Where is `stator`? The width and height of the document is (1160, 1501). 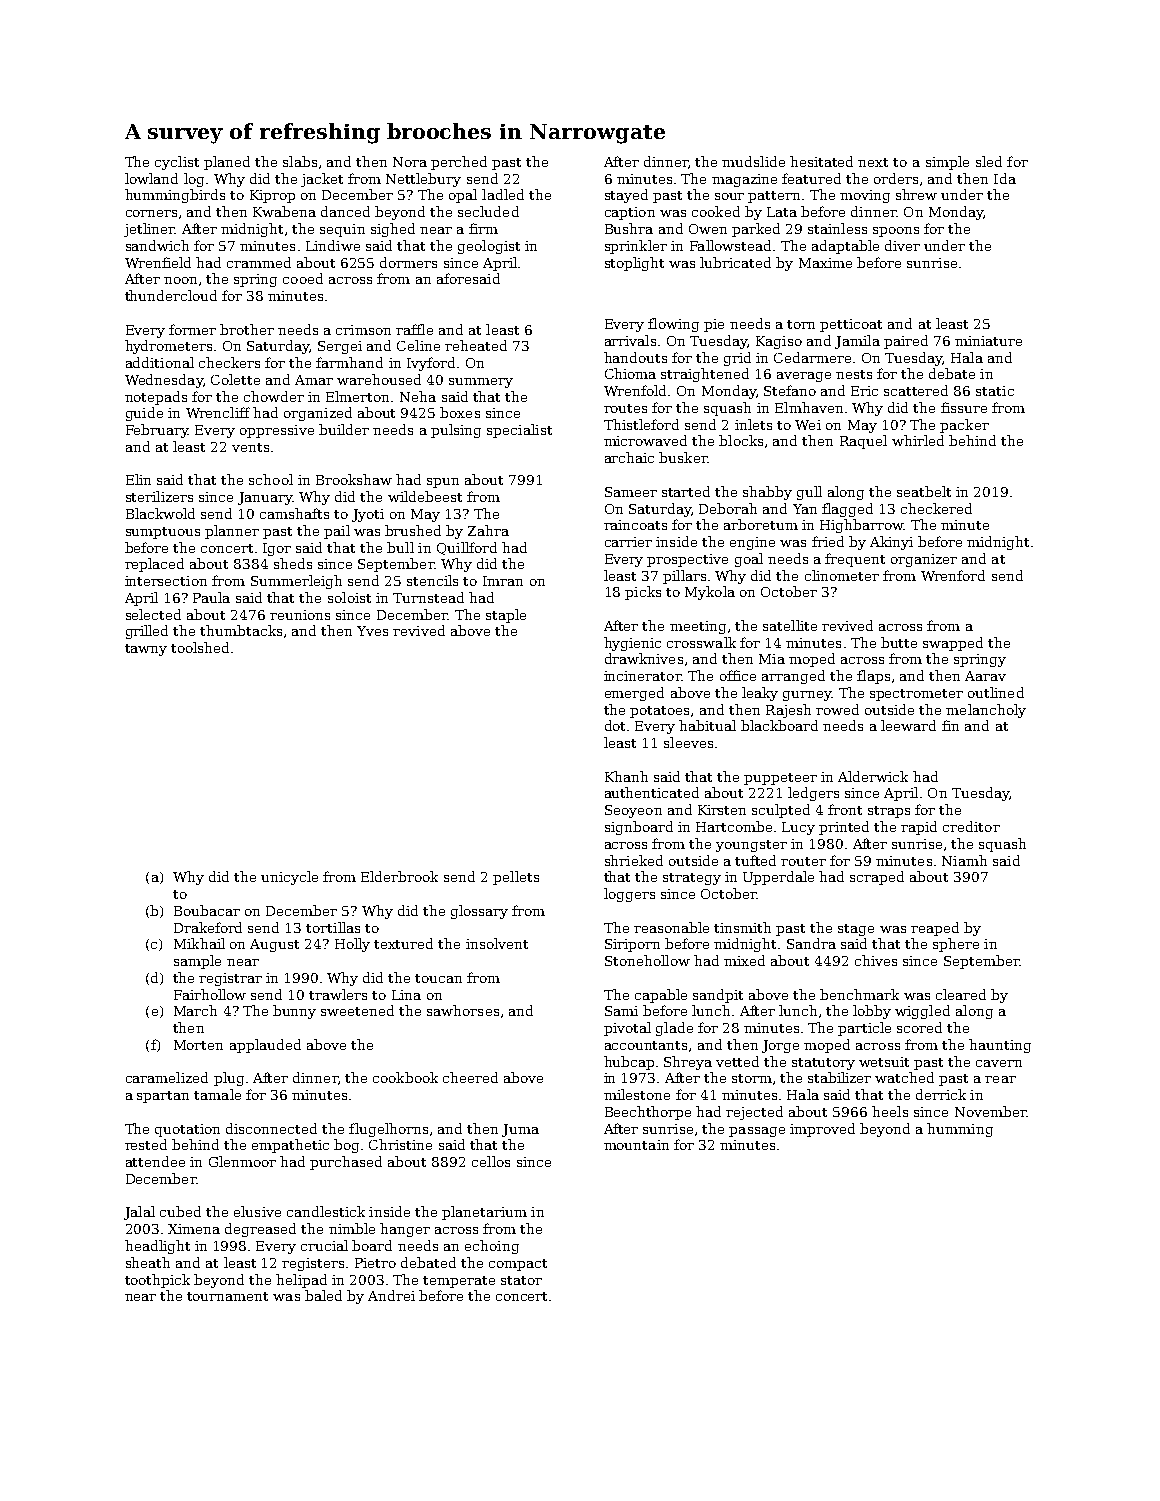
stator is located at coordinates (521, 1280).
